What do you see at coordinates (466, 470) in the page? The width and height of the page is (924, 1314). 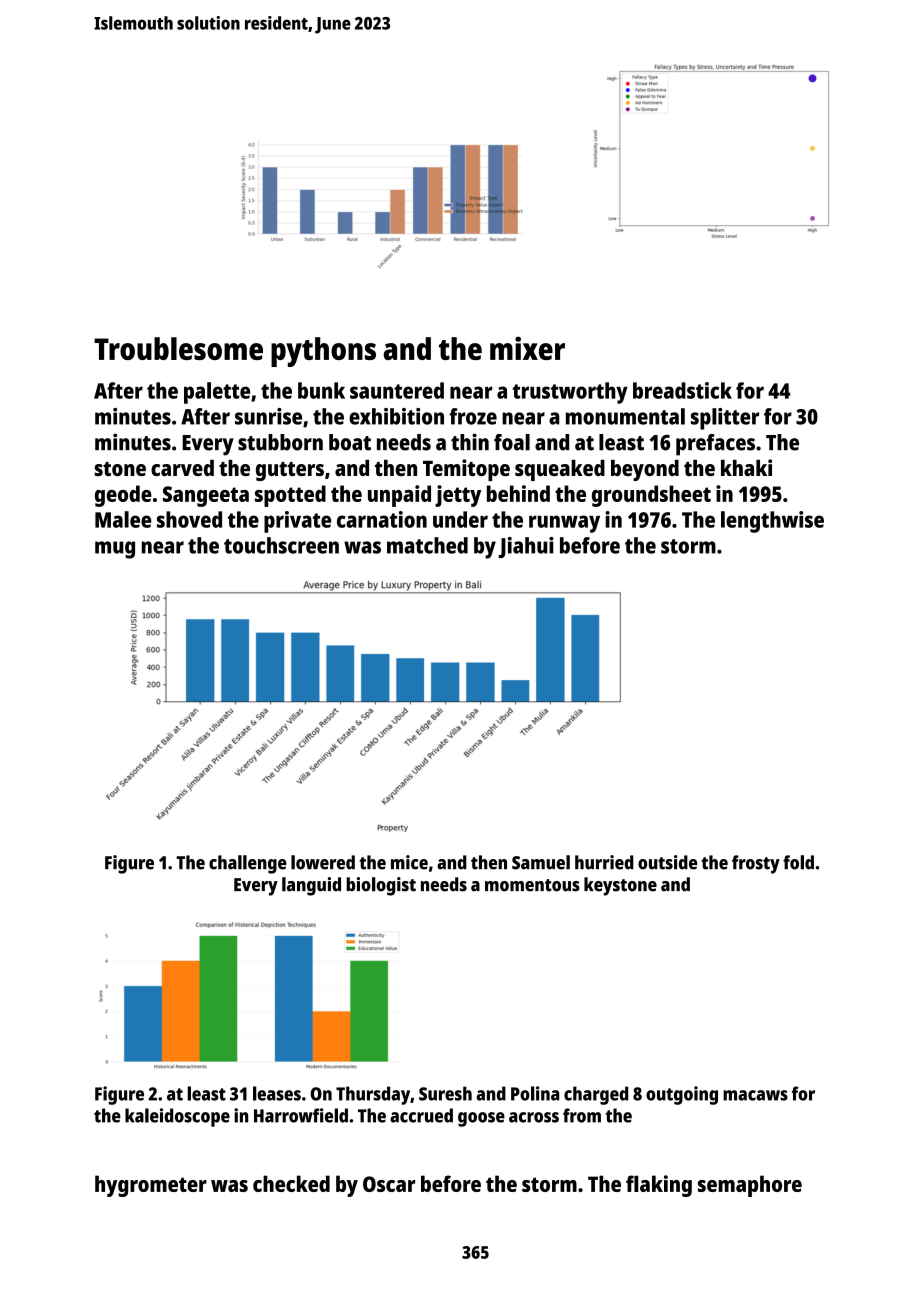 I see `Temitope` at bounding box center [466, 470].
